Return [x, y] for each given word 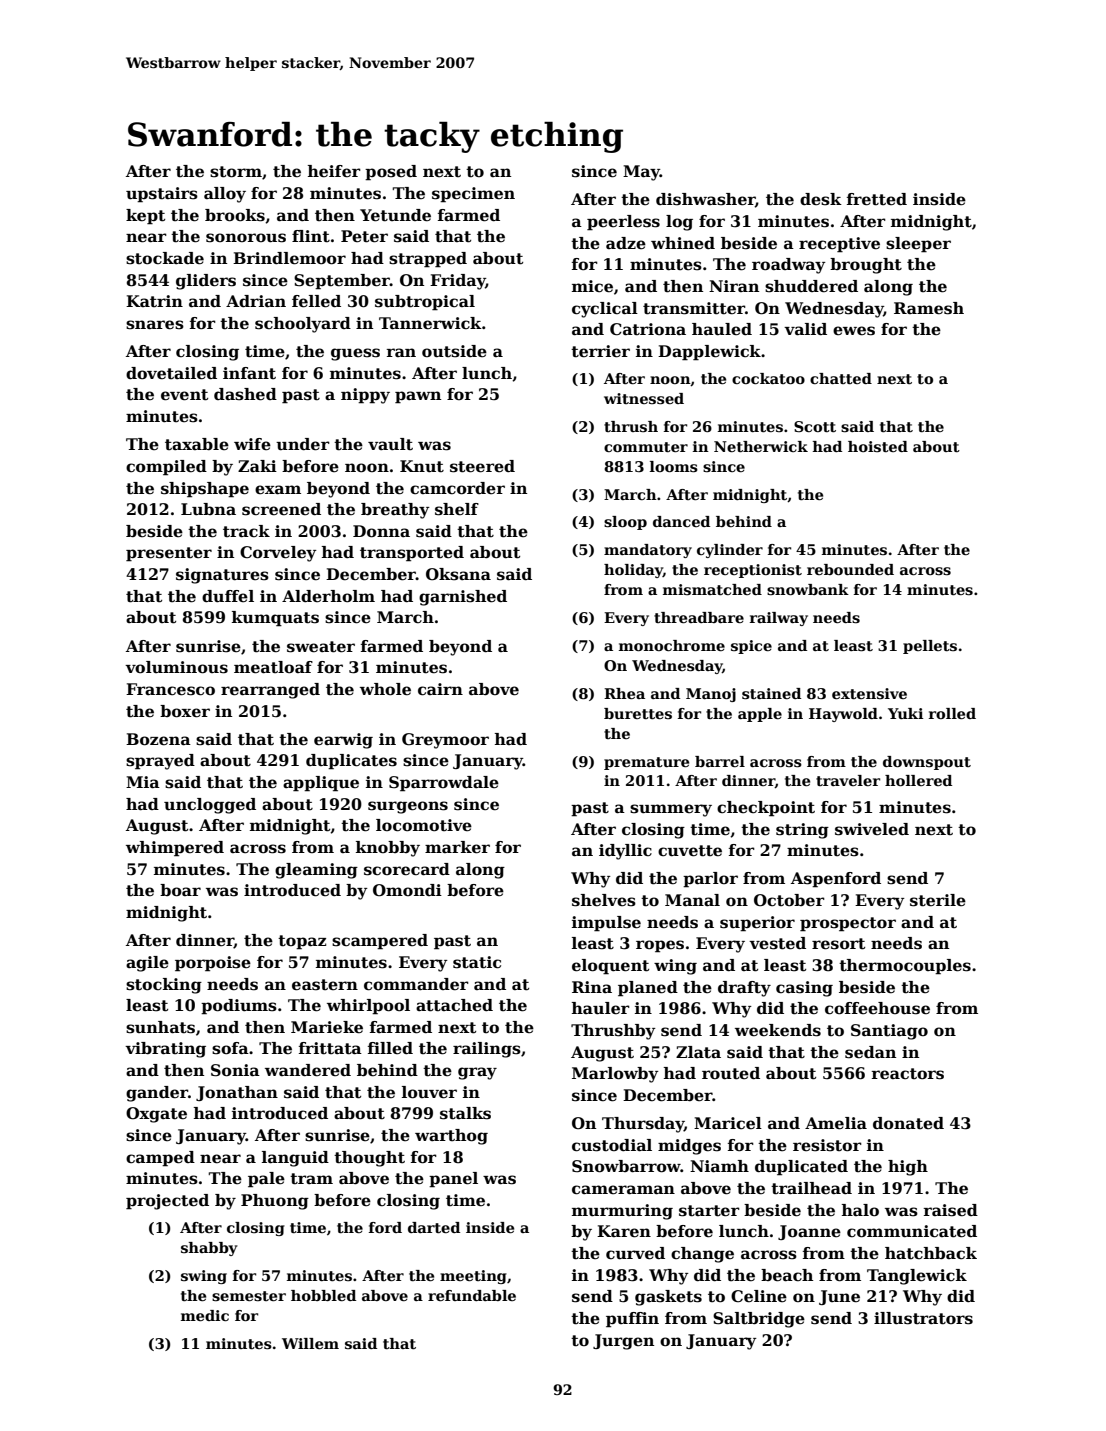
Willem [310, 1343]
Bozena [158, 739]
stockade [165, 258]
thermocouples [905, 967]
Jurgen [623, 1342]
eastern [325, 985]
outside [454, 351]
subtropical [425, 303]
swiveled [872, 829]
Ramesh [929, 308]
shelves [604, 900]
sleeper [918, 245]
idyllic [625, 852]
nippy [365, 396]
